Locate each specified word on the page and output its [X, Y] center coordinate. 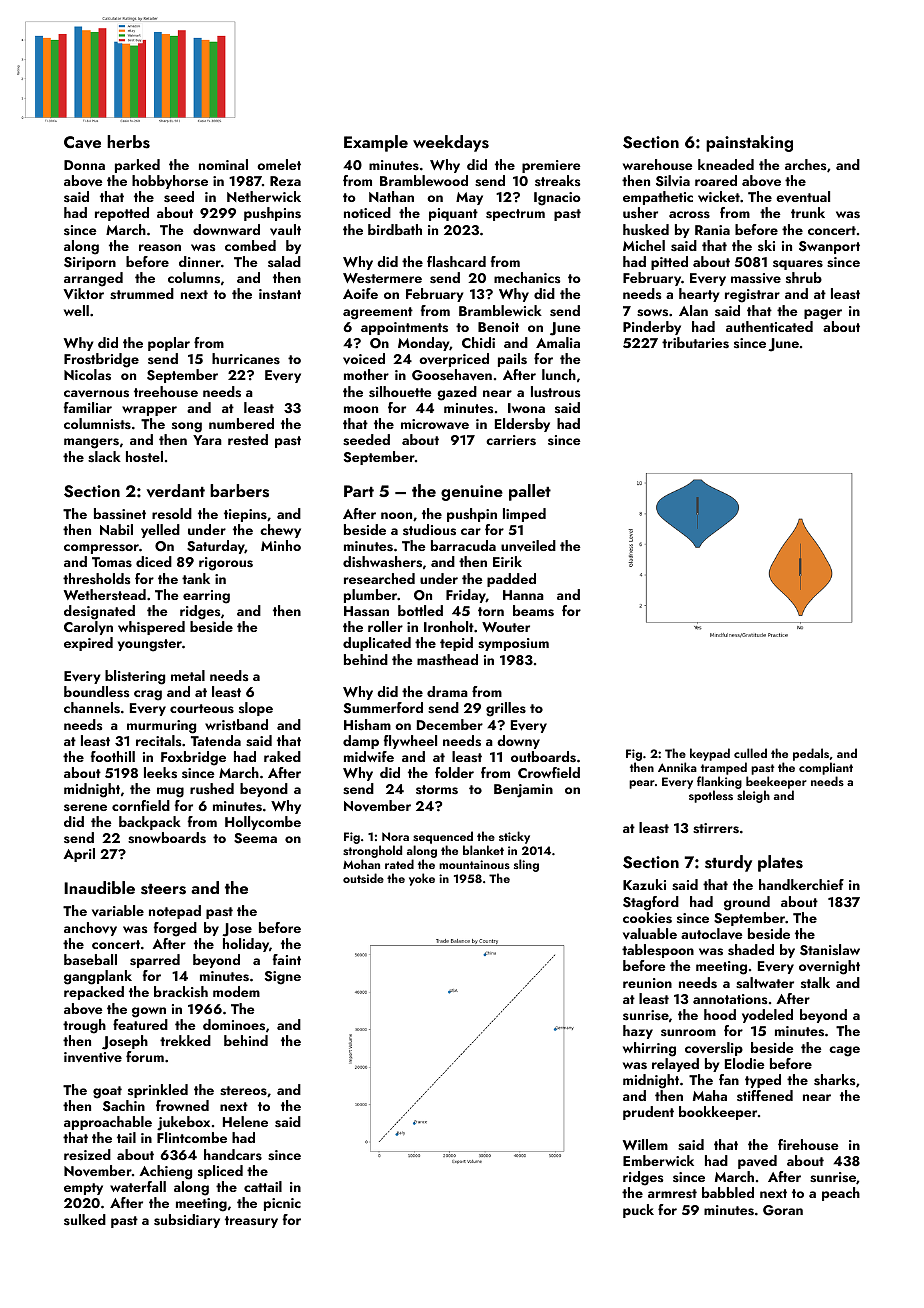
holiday [246, 945]
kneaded [726, 164]
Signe [283, 978]
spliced [220, 1172]
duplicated [377, 644]
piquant [453, 214]
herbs [128, 142]
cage [844, 1051]
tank [196, 578]
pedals [811, 754]
